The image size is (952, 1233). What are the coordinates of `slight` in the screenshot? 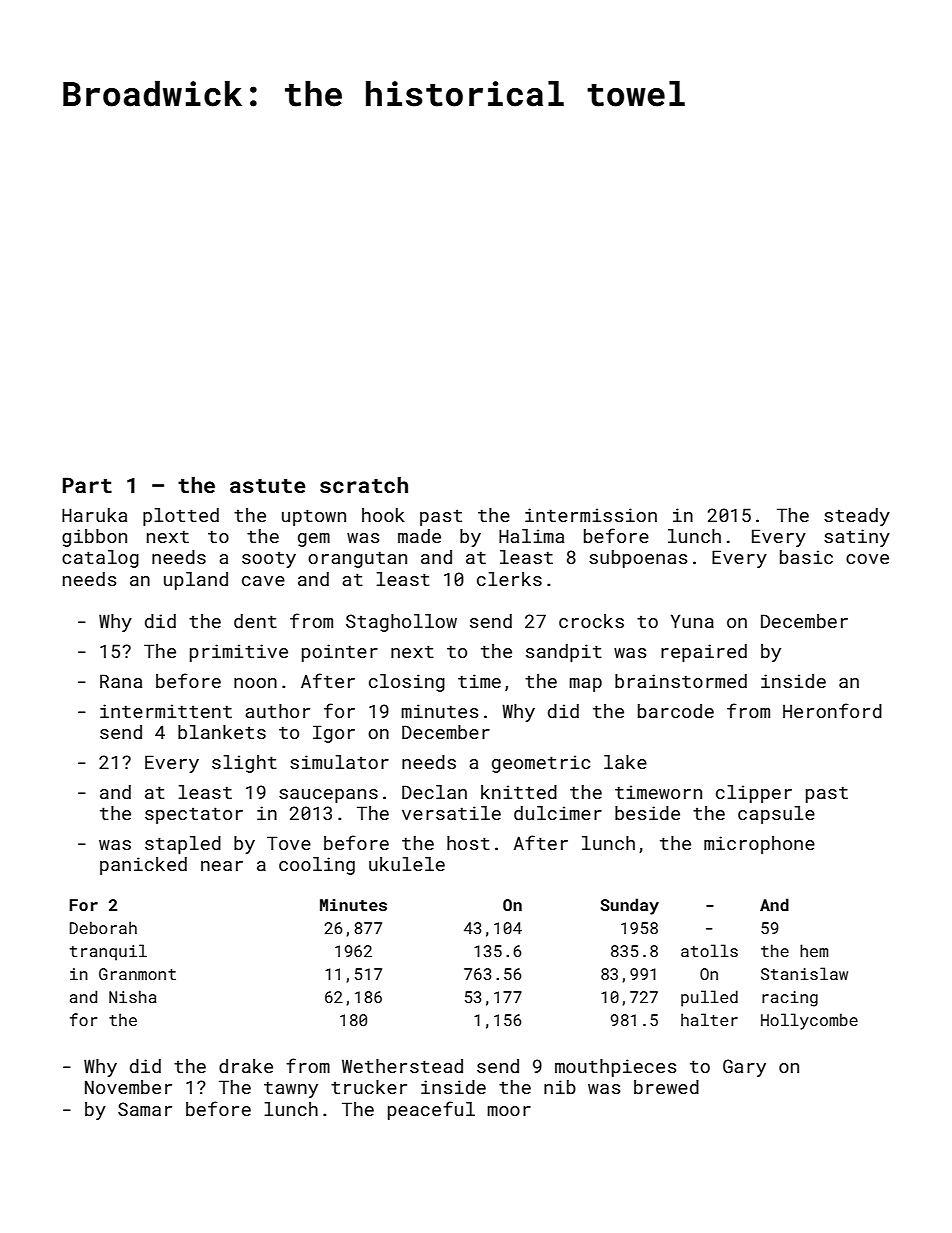 It's located at (244, 764).
